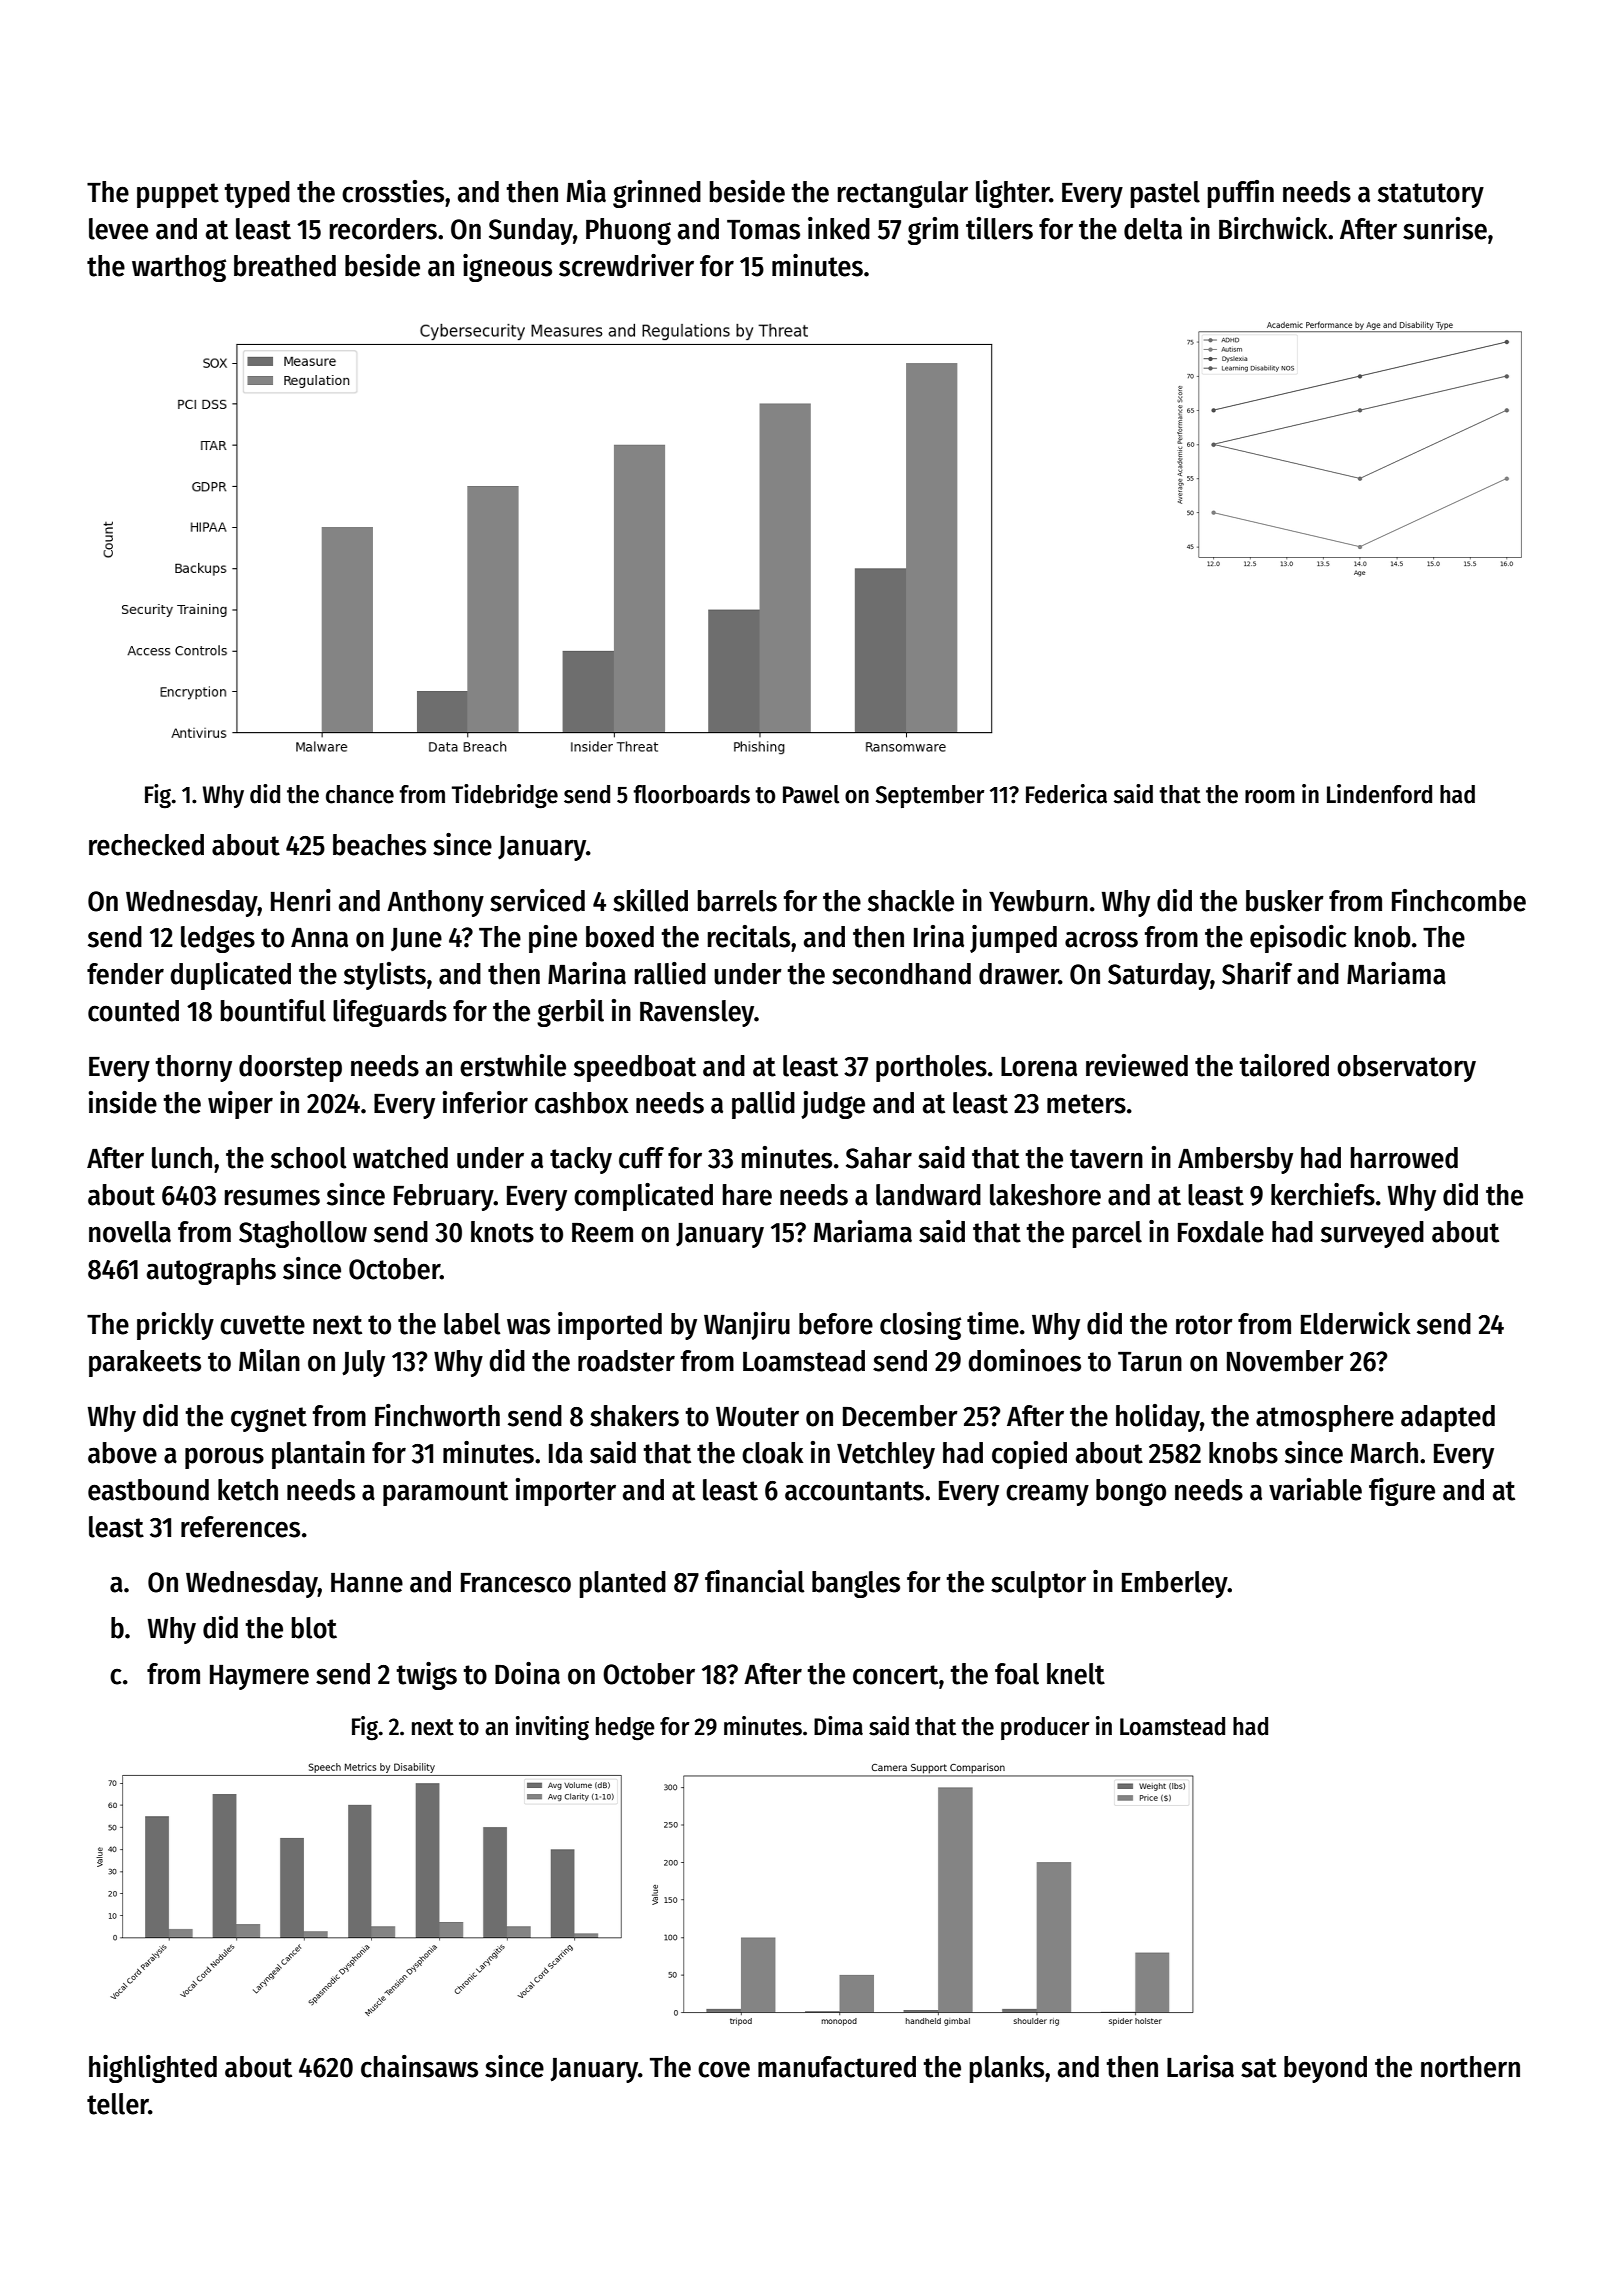 Image resolution: width=1620 pixels, height=2292 pixels. What do you see at coordinates (1200, 2066) in the screenshot?
I see `Larisa` at bounding box center [1200, 2066].
